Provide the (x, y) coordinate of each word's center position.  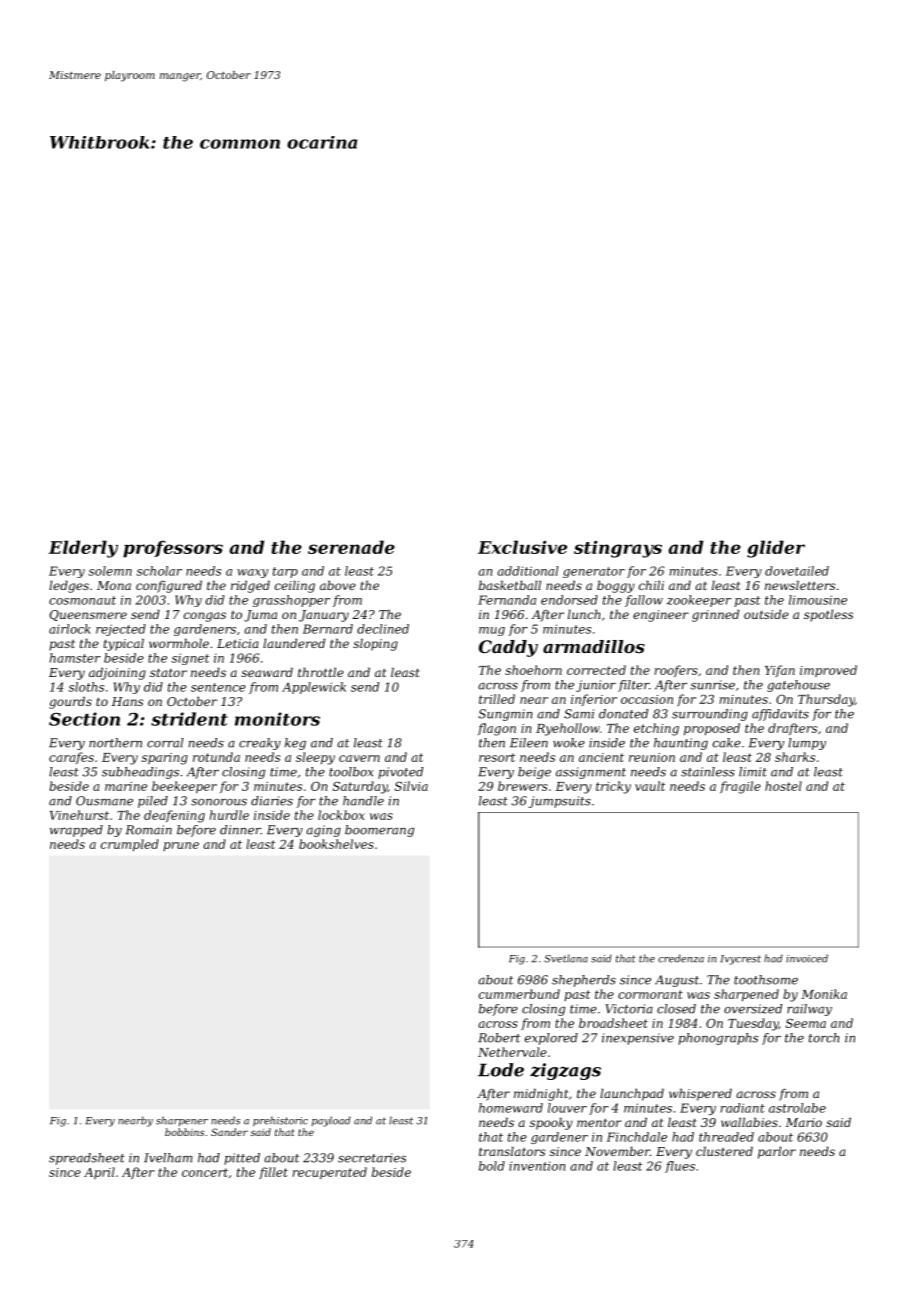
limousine (818, 600)
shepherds (584, 981)
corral (165, 743)
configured (169, 586)
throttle (321, 672)
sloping (375, 644)
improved (828, 671)
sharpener (182, 1121)
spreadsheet (87, 1159)
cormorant (650, 994)
